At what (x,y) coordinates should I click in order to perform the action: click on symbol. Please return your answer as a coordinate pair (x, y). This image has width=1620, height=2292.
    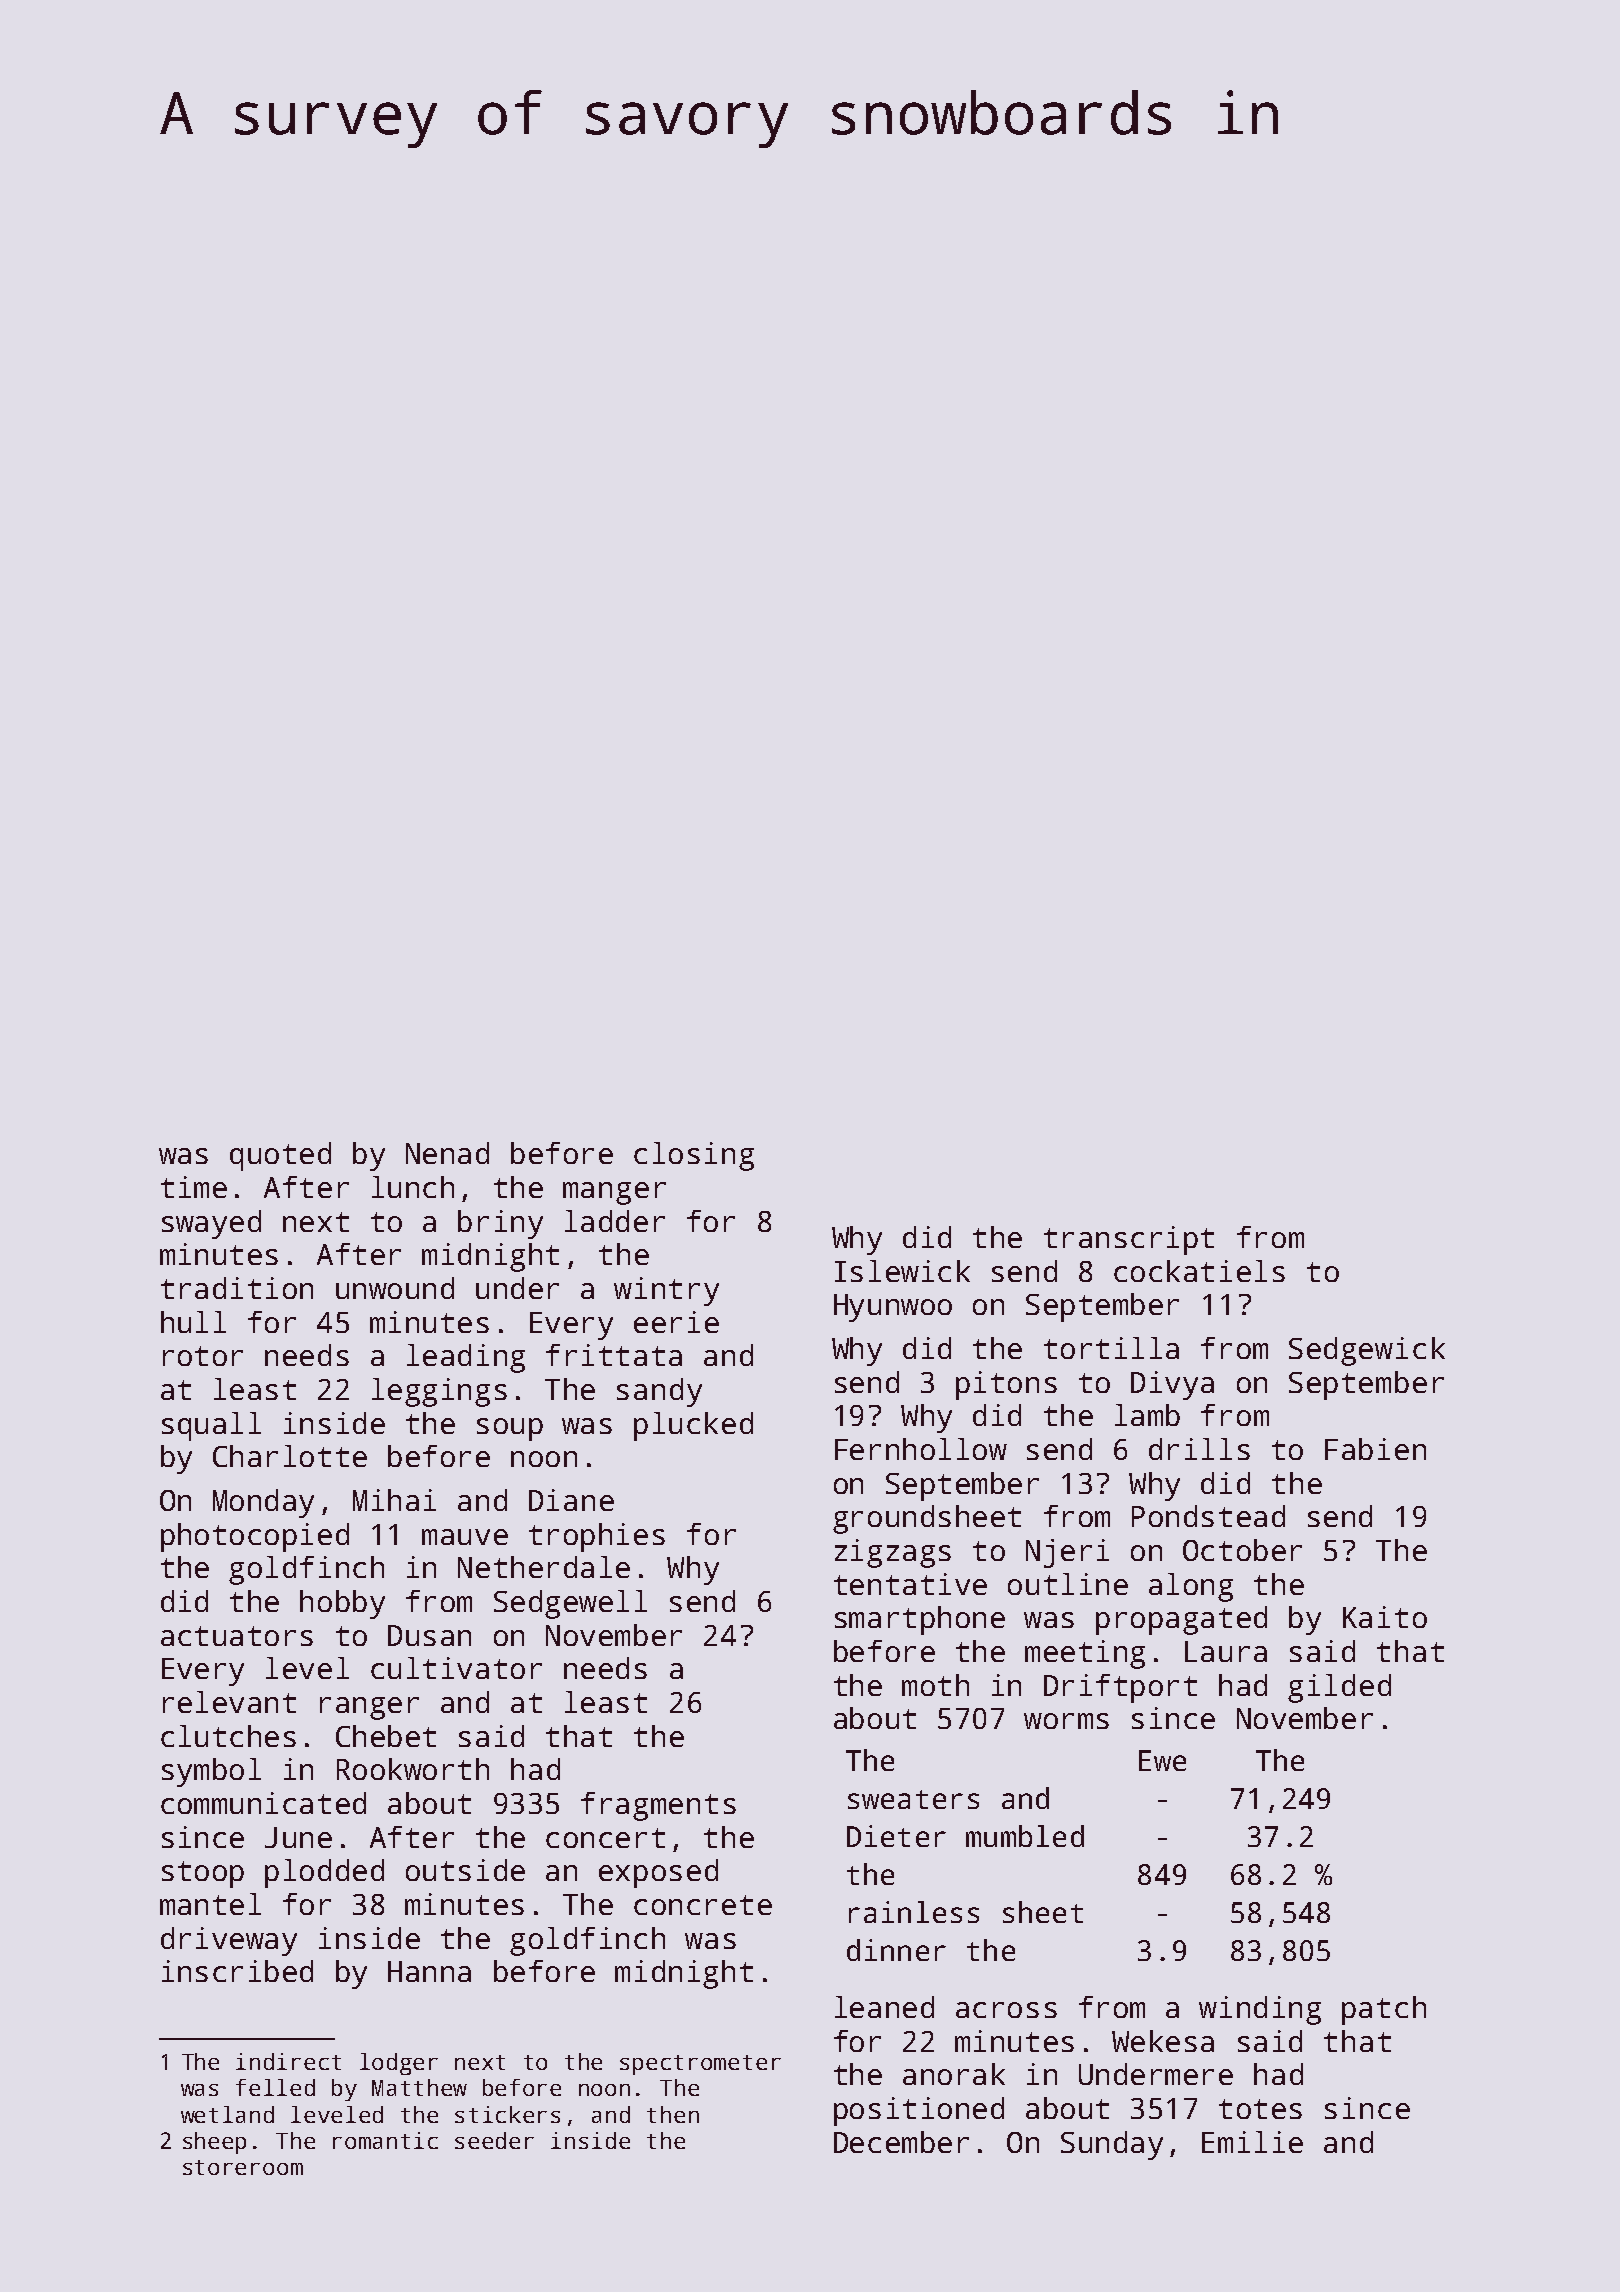
    Looking at the image, I should click on (211, 1772).
